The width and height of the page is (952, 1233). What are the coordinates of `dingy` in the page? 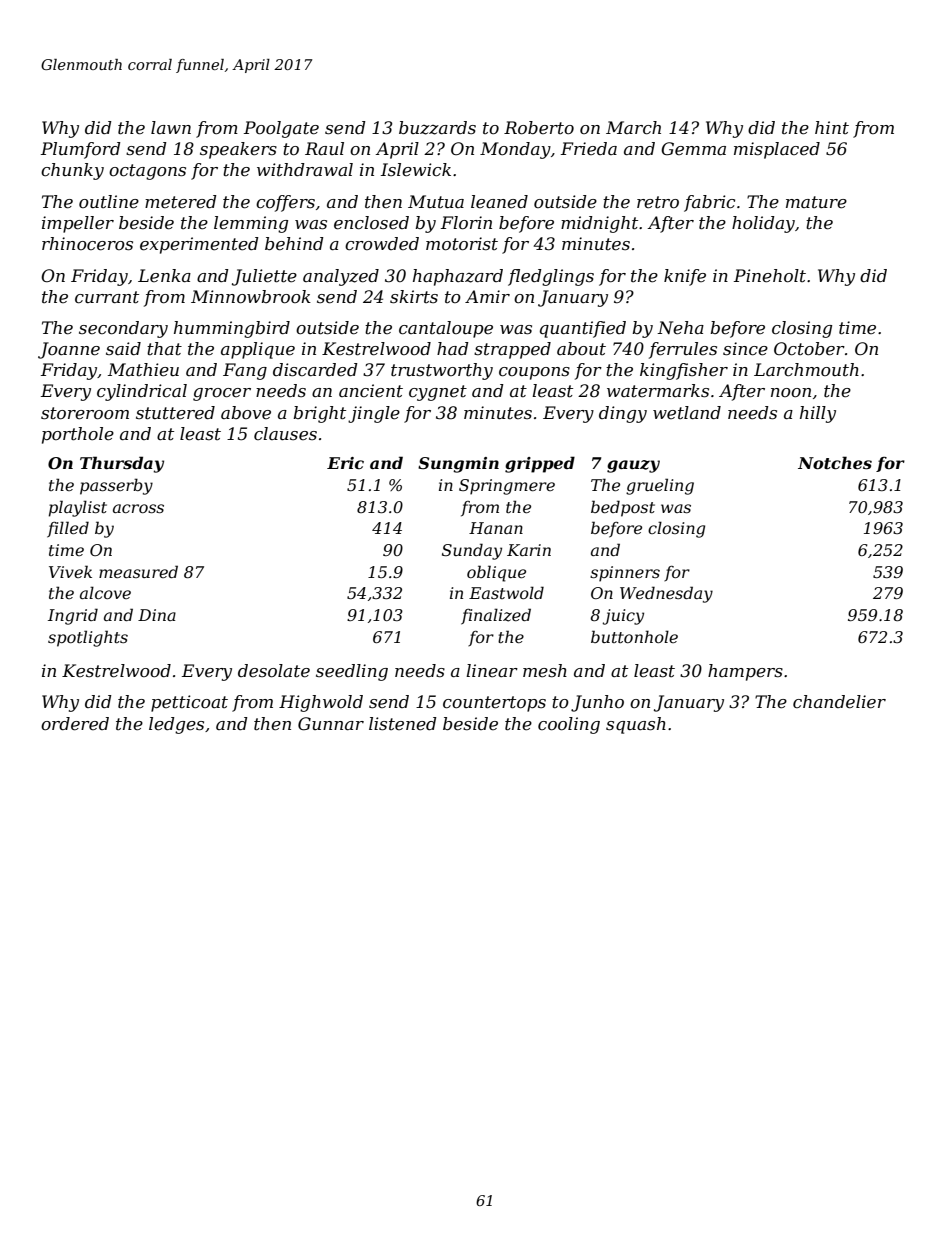 It's located at (623, 414).
